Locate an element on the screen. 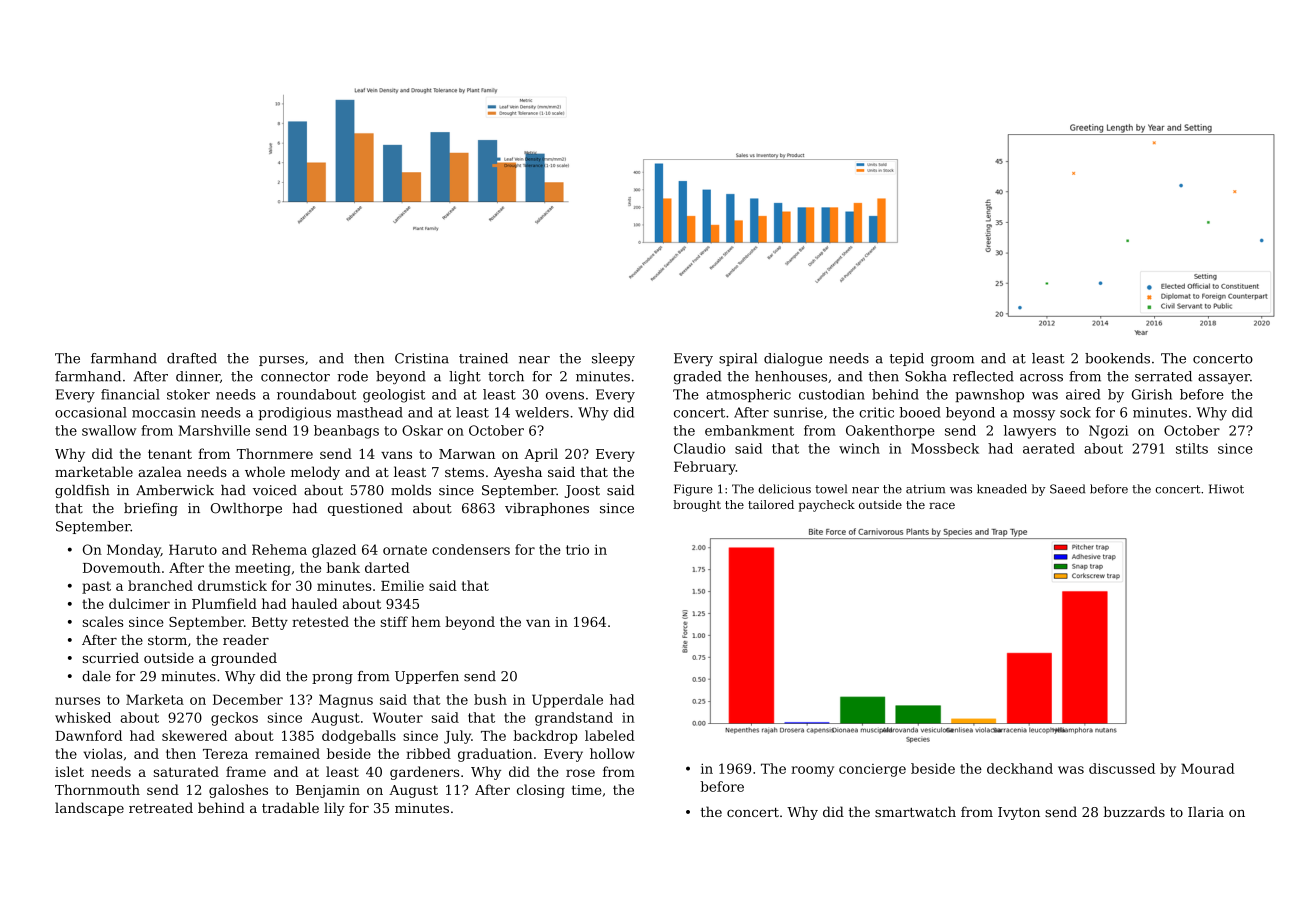  discussed is located at coordinates (1122, 768).
